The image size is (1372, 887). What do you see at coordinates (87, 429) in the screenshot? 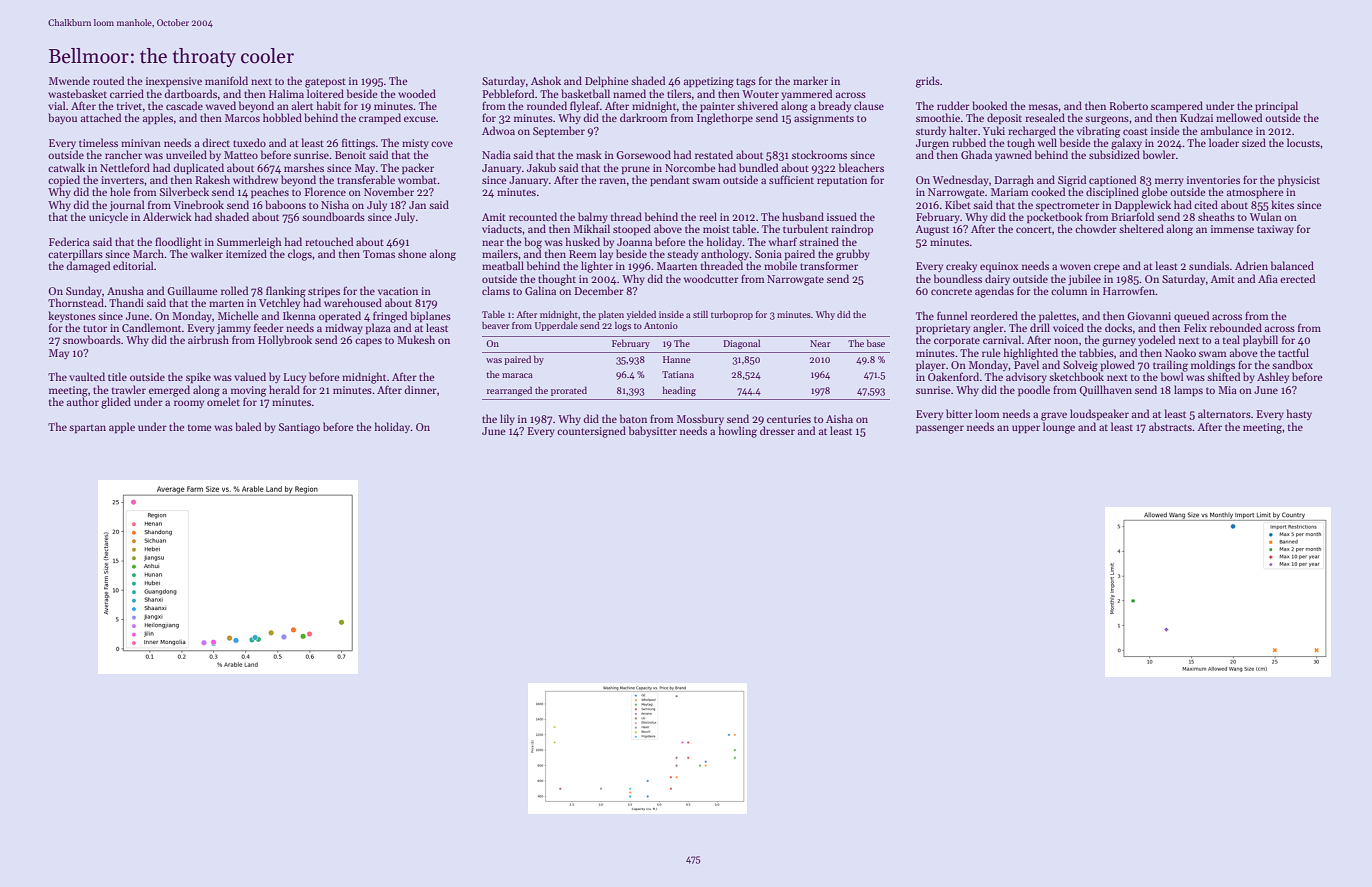
I see `spartan` at bounding box center [87, 429].
